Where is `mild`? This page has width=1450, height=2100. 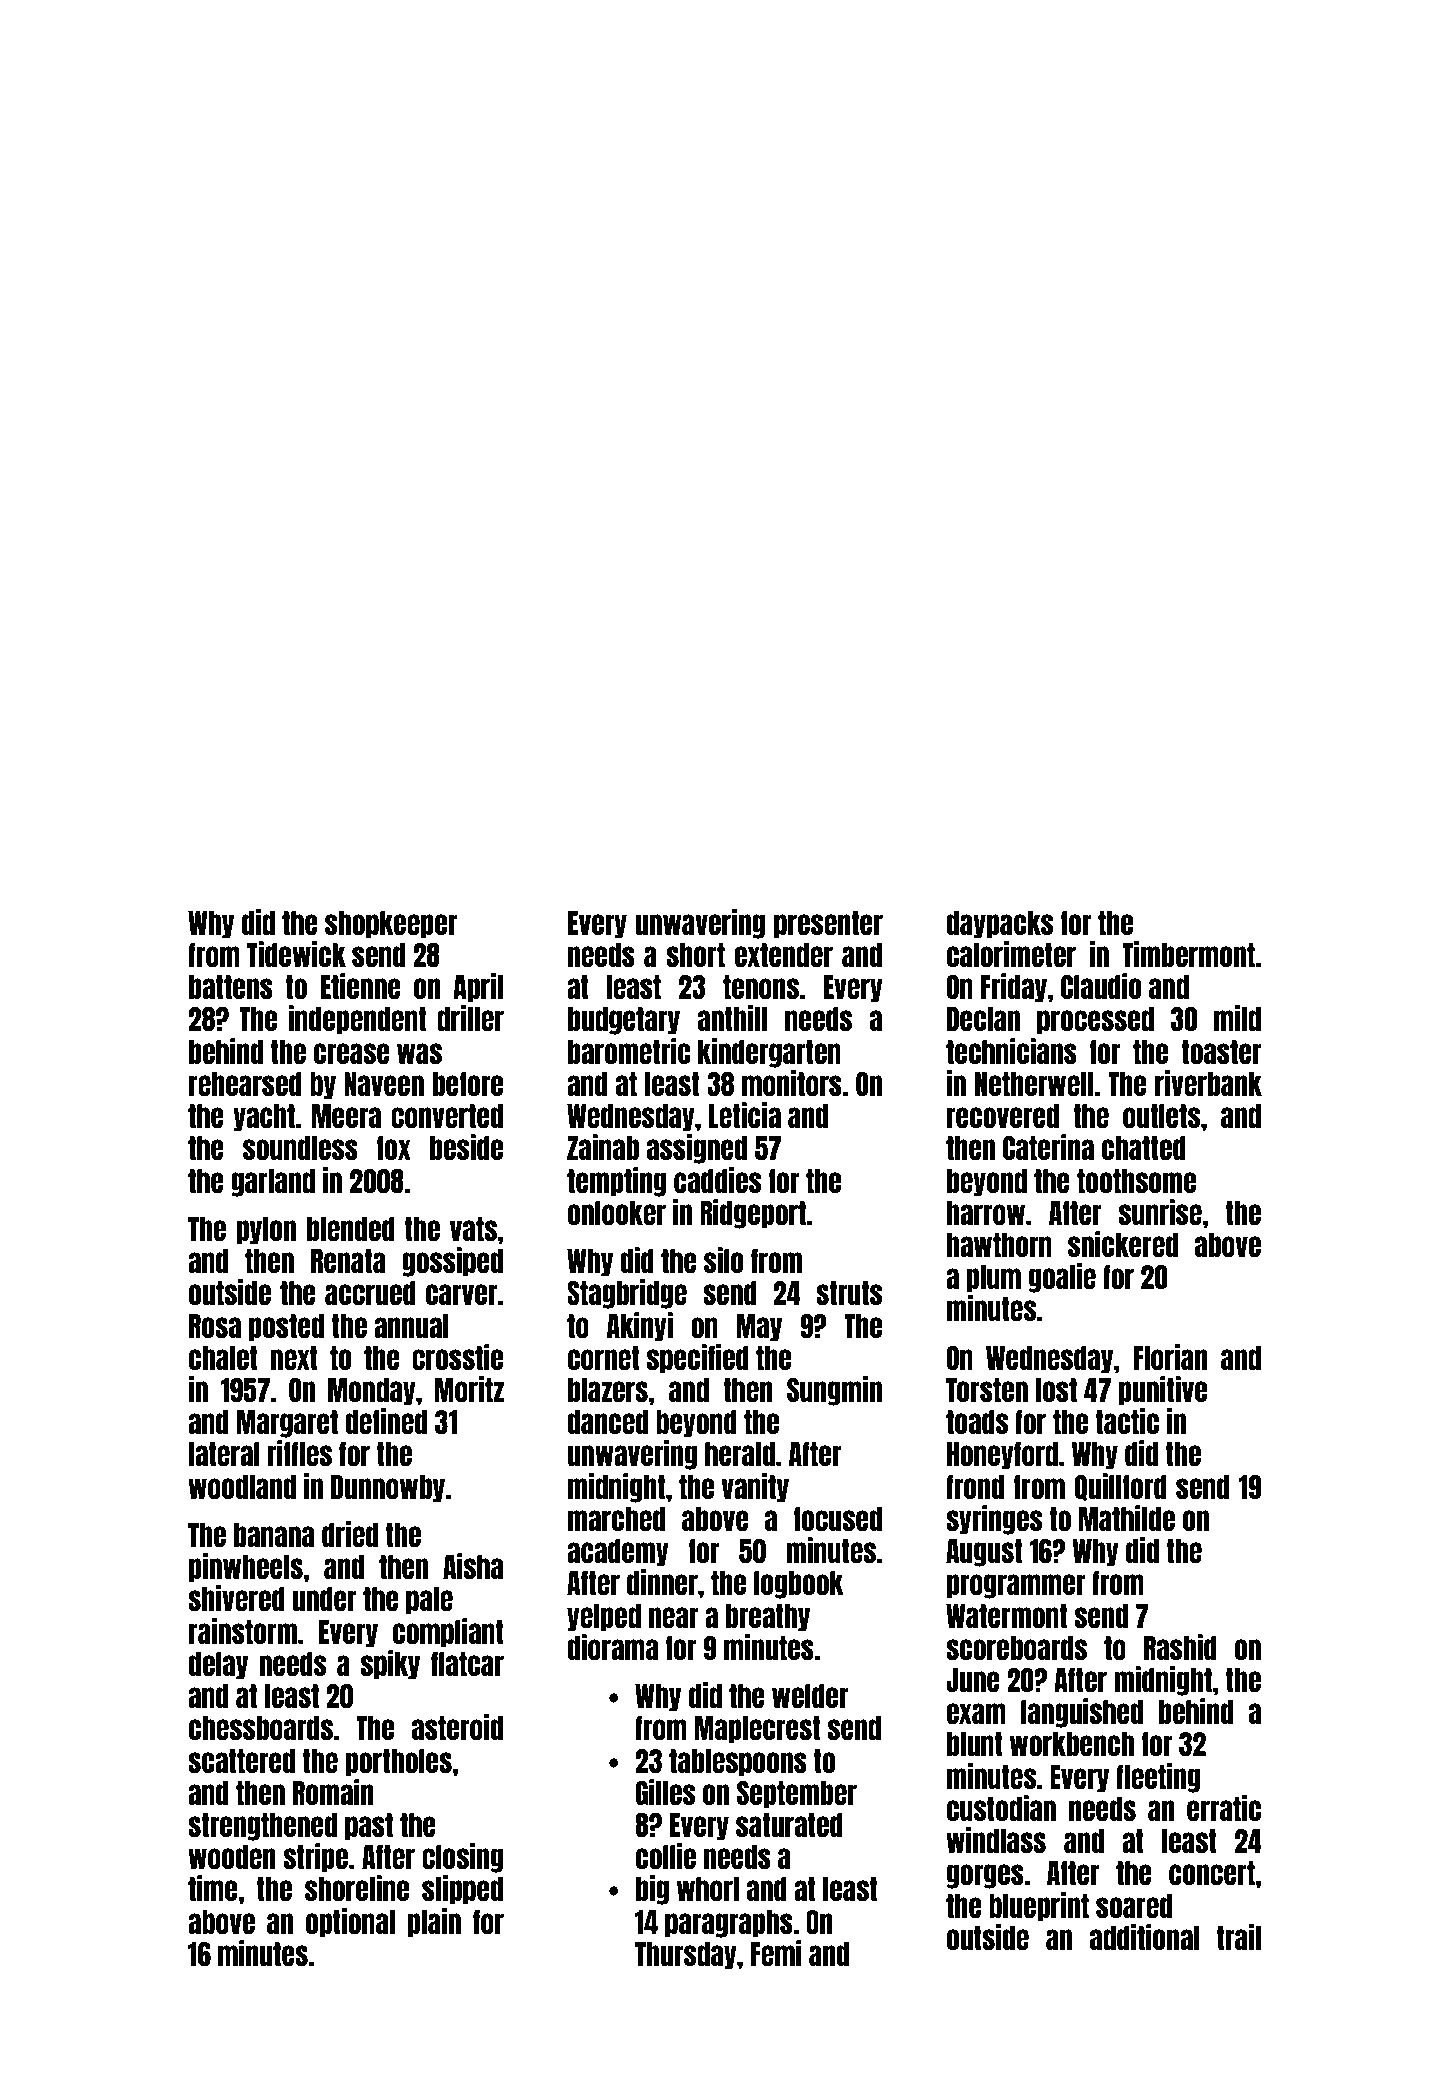 mild is located at coordinates (1237, 1018).
